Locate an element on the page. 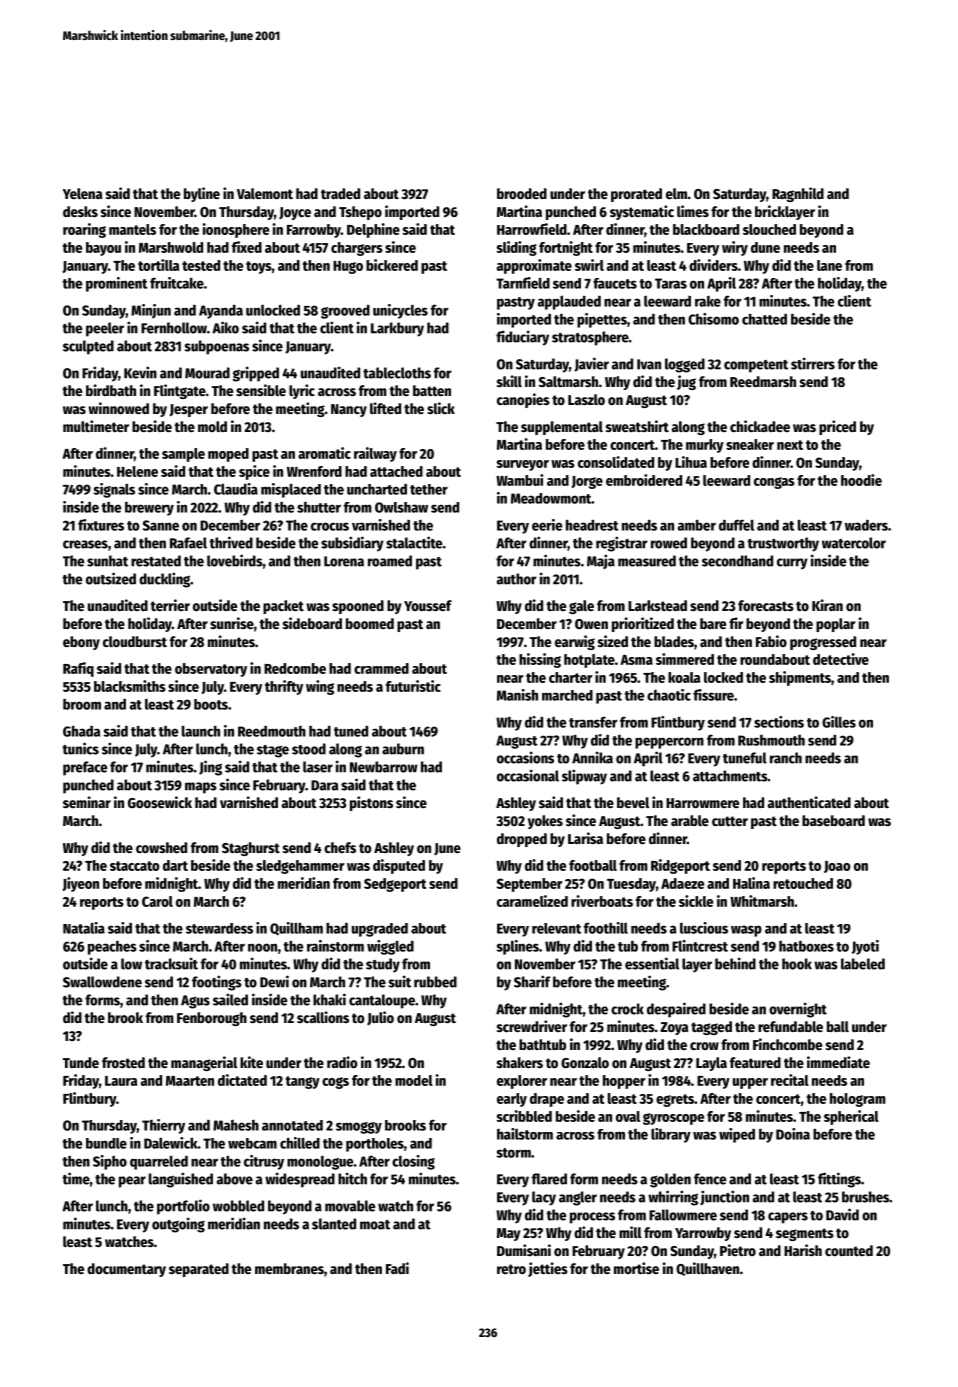  Yelena is located at coordinates (82, 193).
